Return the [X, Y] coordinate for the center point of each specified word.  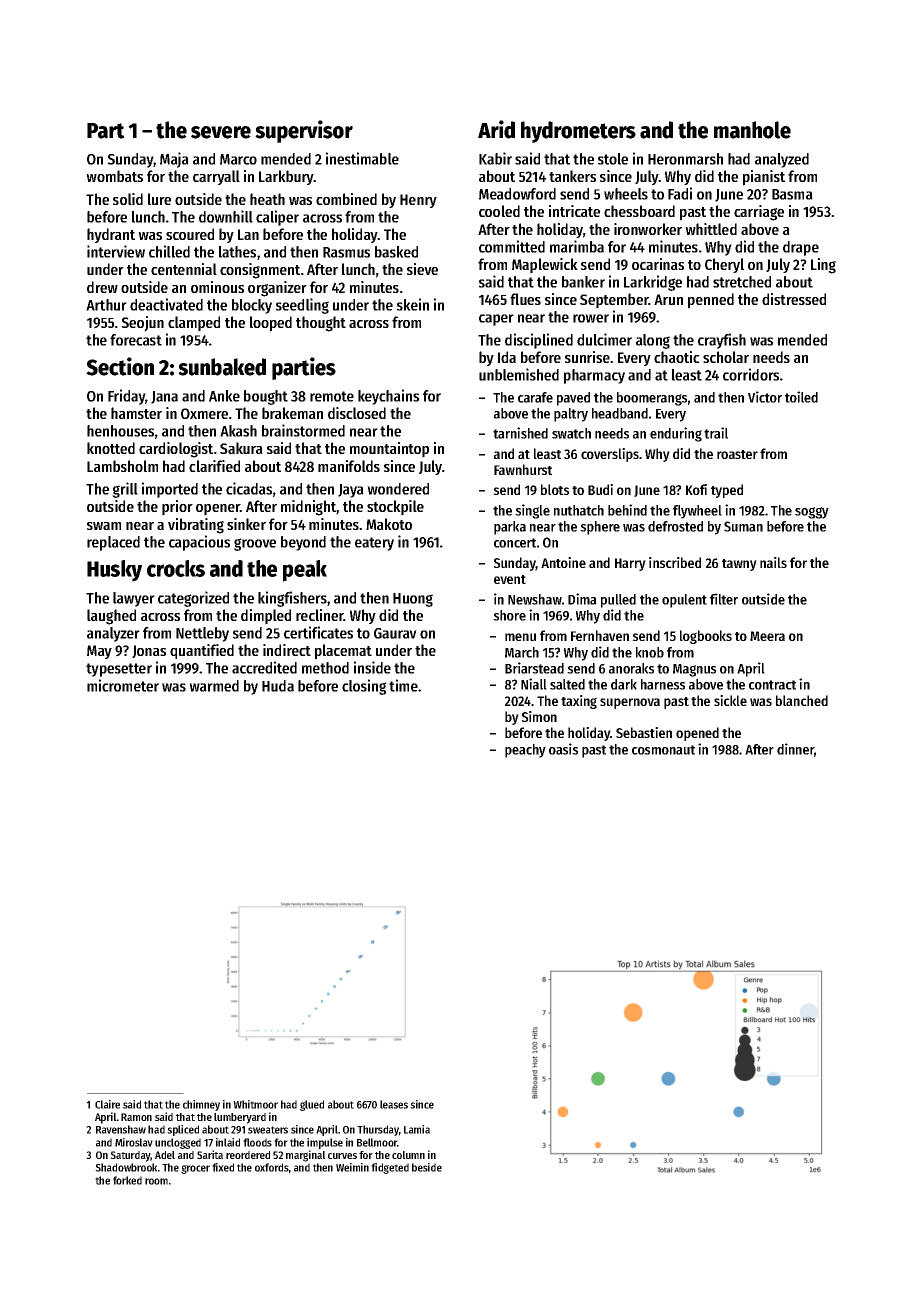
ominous [217, 287]
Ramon [136, 1117]
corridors [751, 374]
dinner [795, 749]
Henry [418, 201]
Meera [767, 636]
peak [305, 571]
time [403, 685]
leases [394, 1104]
